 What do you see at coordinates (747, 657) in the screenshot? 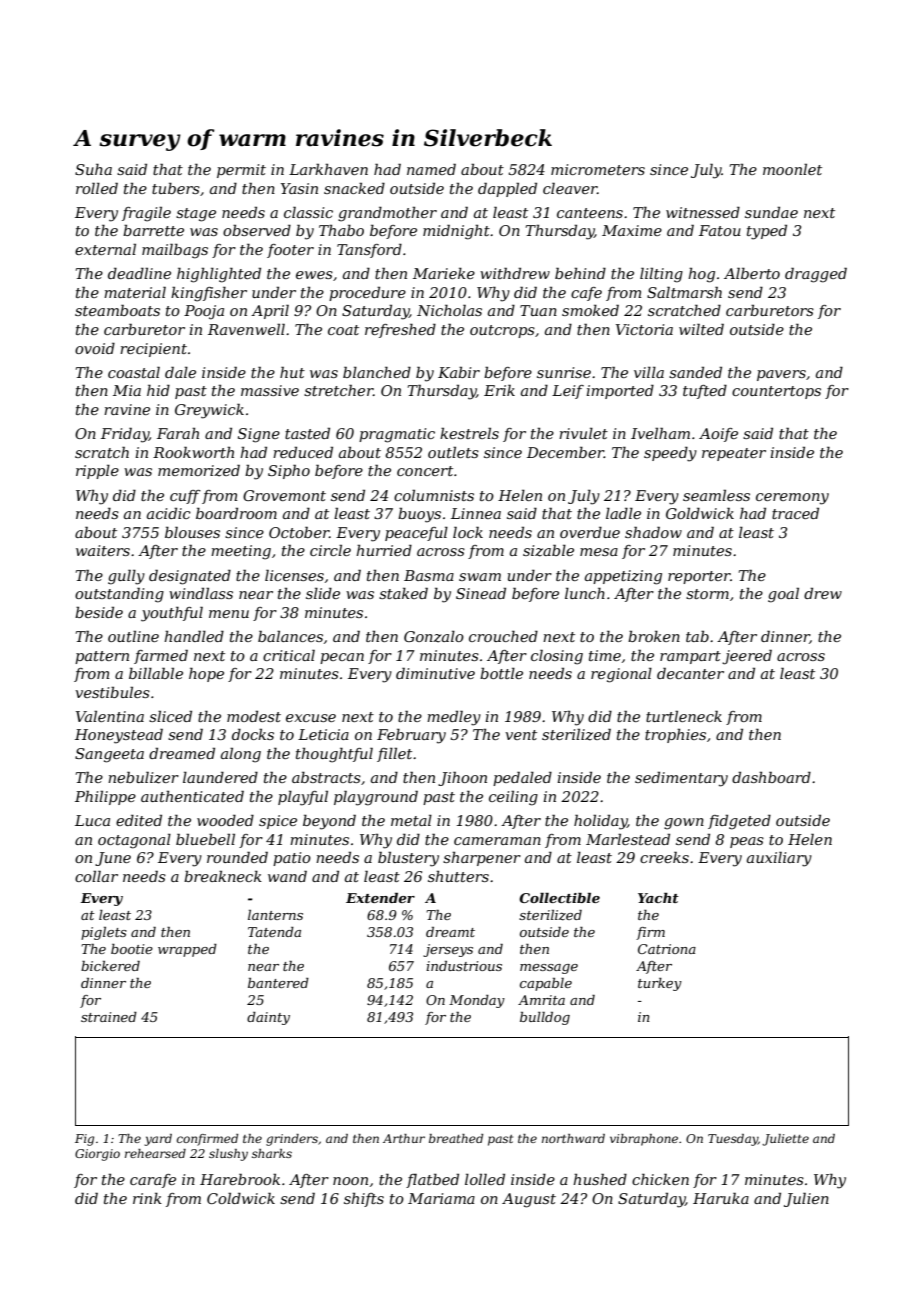
I see `jeered` at bounding box center [747, 657].
